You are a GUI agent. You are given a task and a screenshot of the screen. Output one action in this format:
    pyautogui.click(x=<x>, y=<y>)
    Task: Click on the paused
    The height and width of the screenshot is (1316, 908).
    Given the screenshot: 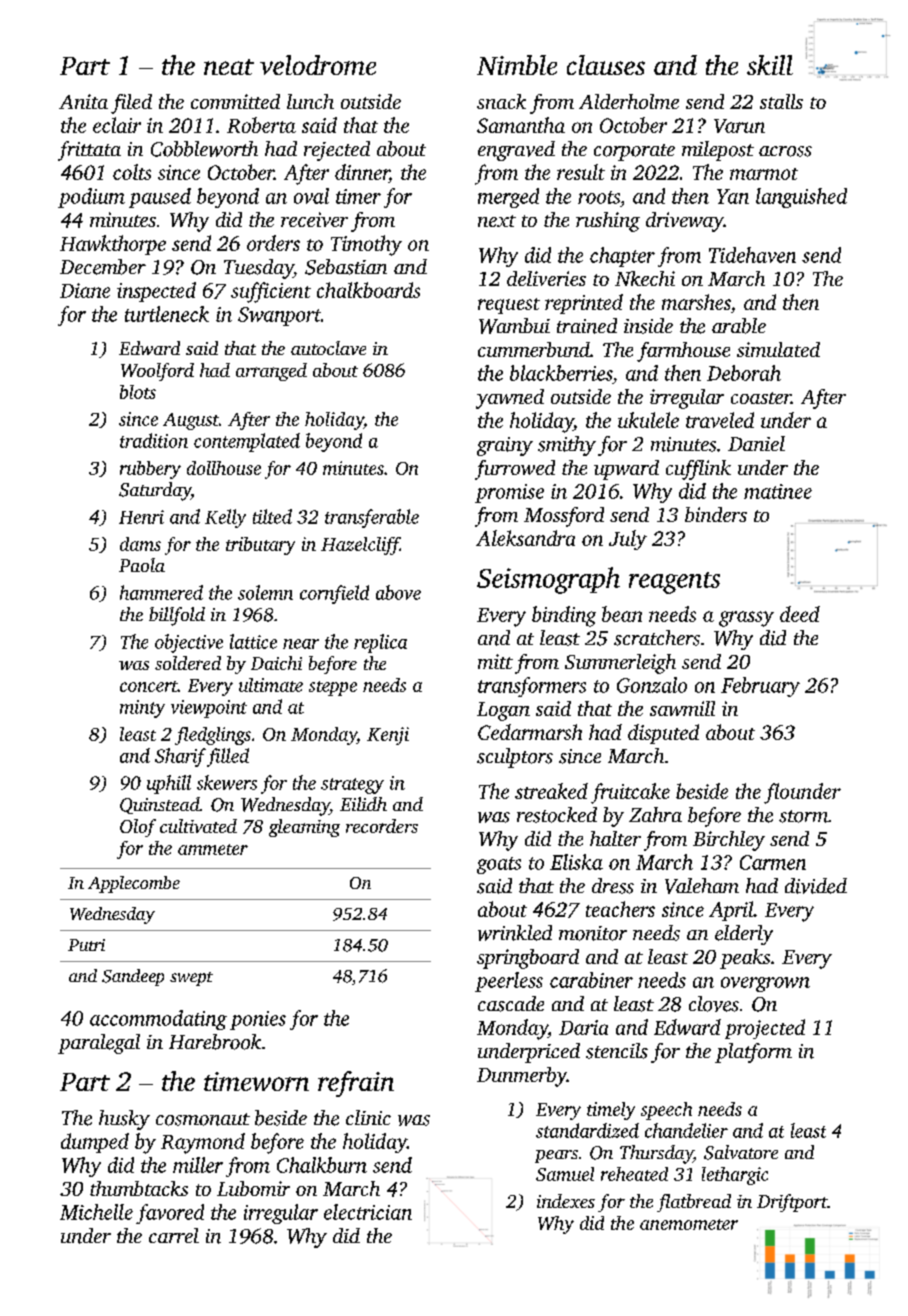 What is the action you would take?
    pyautogui.click(x=160, y=198)
